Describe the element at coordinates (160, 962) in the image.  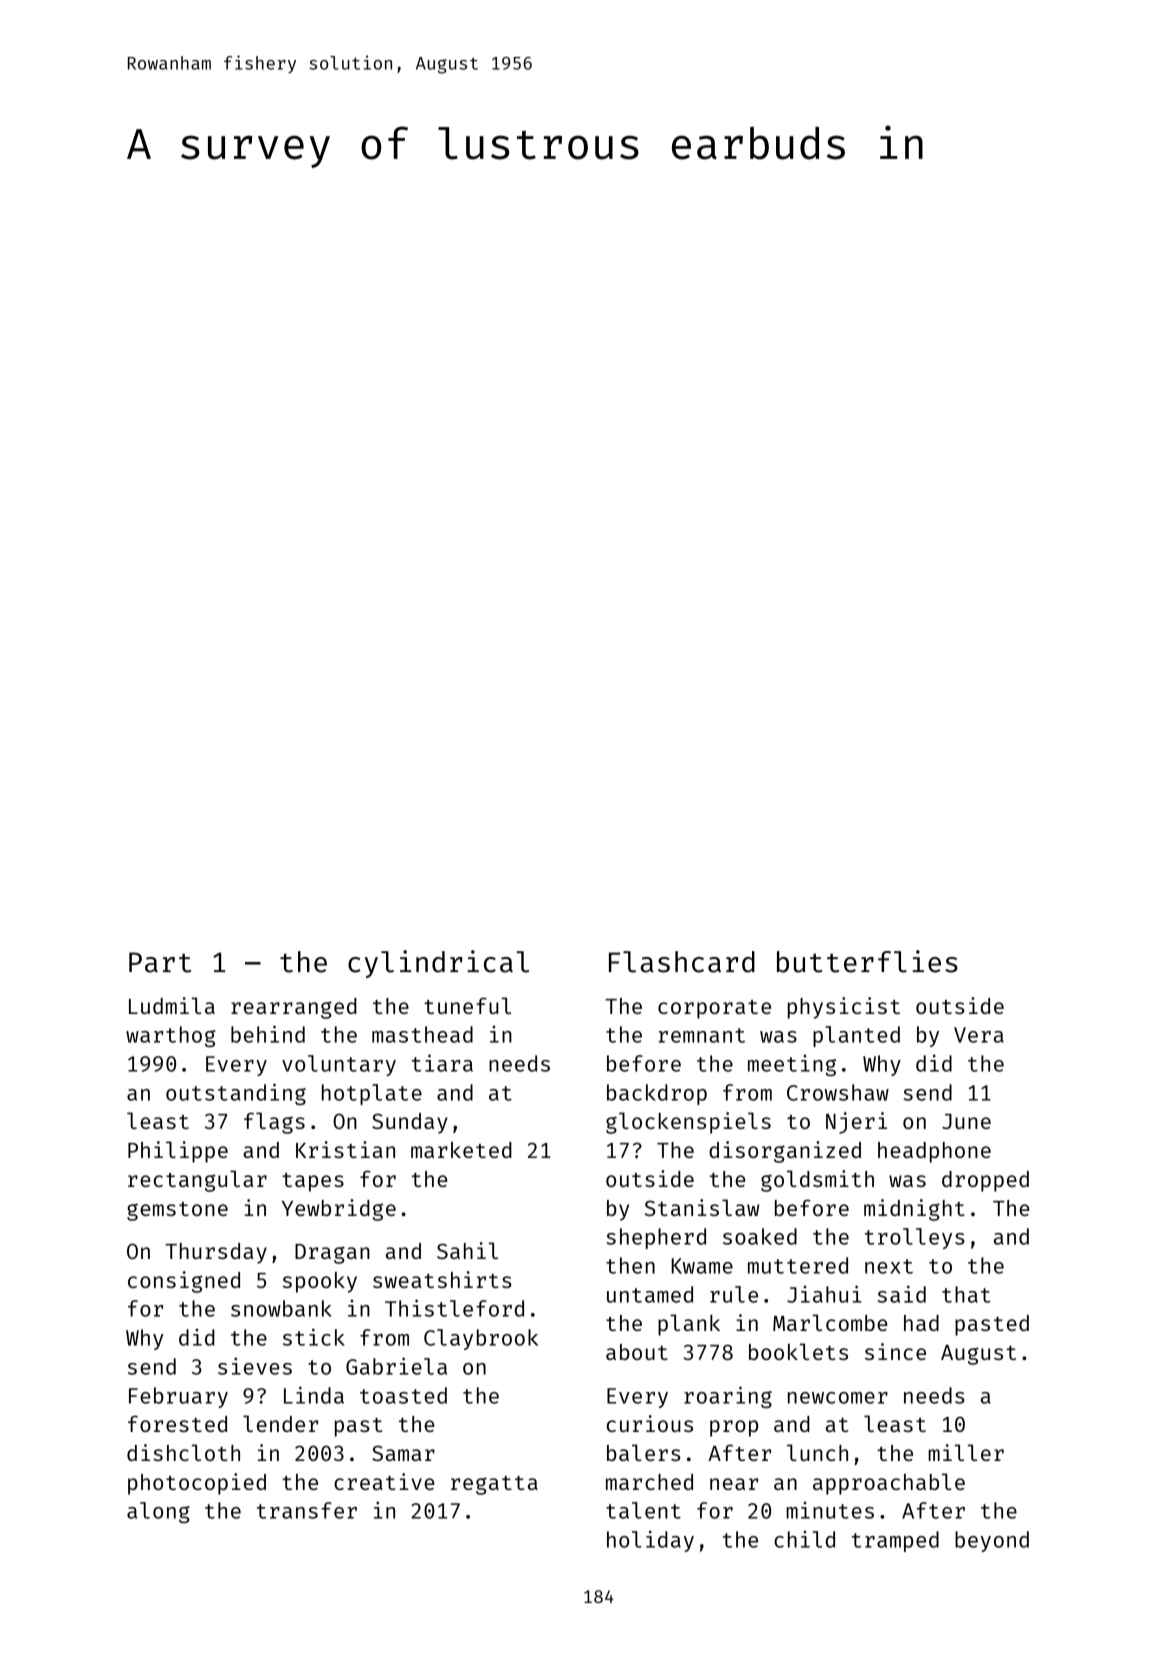
I see `Part` at that location.
